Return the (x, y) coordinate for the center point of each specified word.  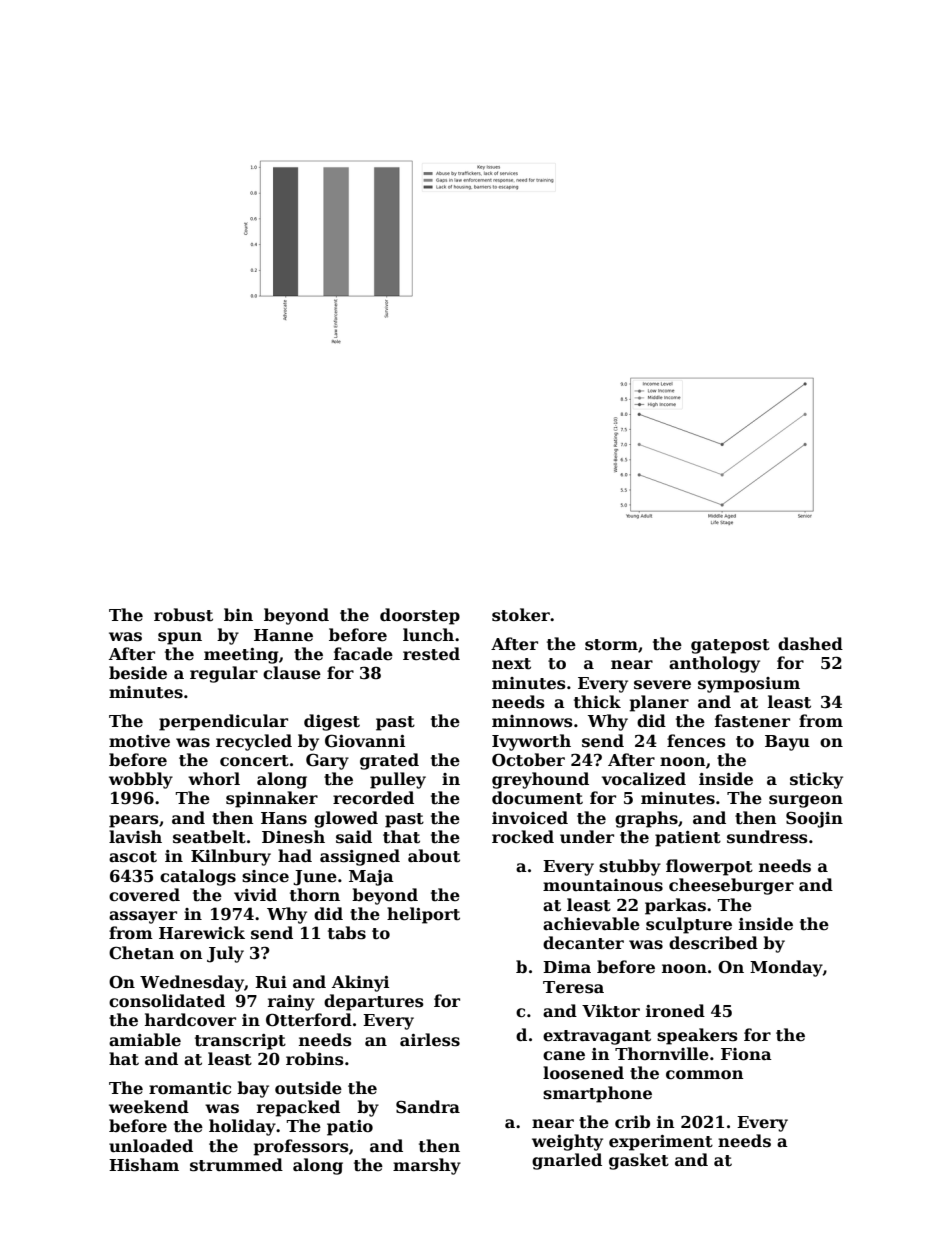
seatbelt (209, 837)
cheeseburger (731, 886)
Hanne (283, 635)
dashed (810, 644)
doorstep (420, 616)
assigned (360, 857)
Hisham (144, 1165)
